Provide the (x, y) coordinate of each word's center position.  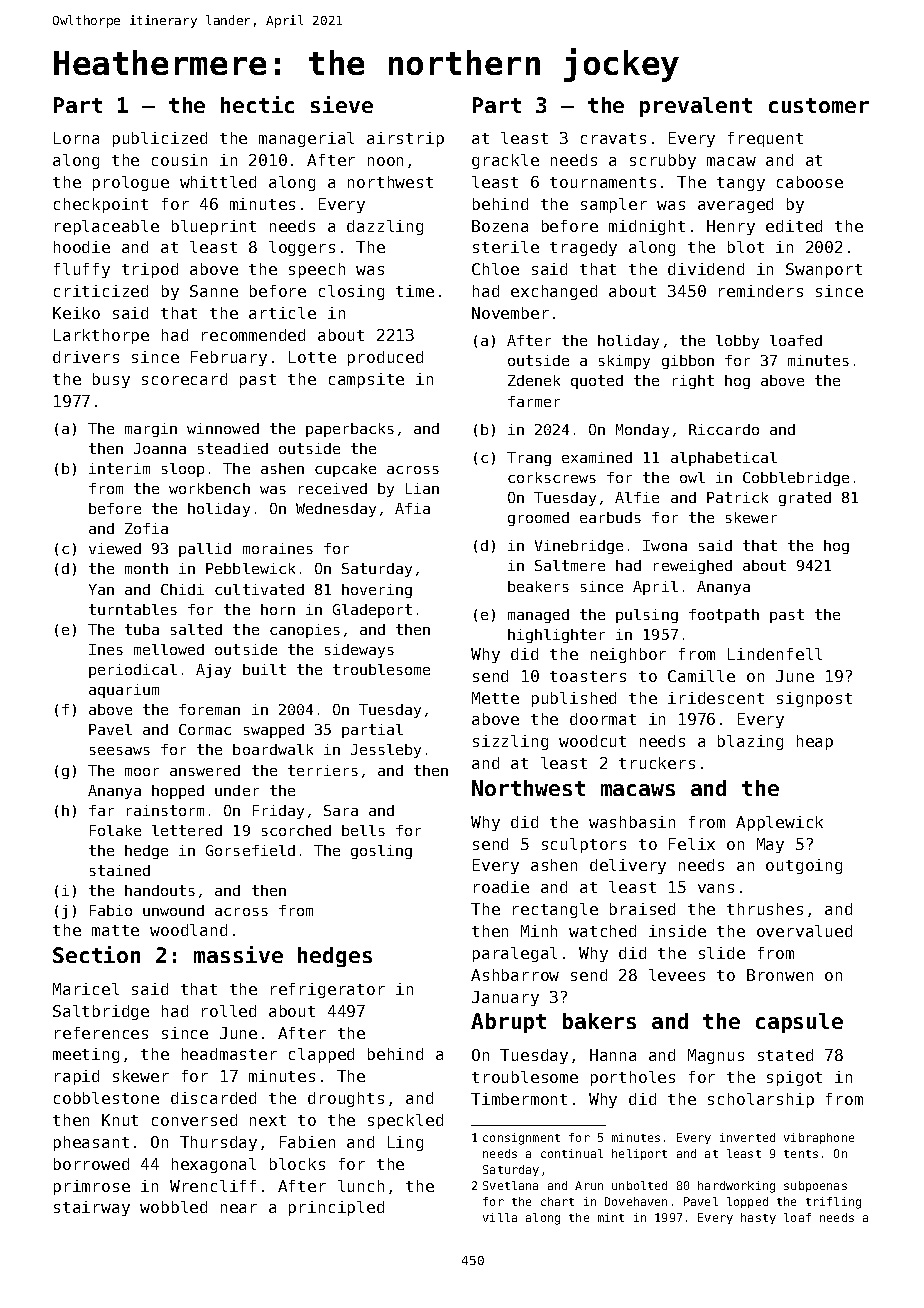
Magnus (716, 1056)
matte (115, 930)
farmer (534, 401)
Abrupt (508, 1023)
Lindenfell (775, 654)
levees (677, 975)
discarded (213, 1098)
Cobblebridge (796, 479)
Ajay (213, 671)
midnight (647, 227)
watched (602, 931)
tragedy (583, 248)
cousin (179, 160)
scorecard (184, 379)
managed (538, 616)
